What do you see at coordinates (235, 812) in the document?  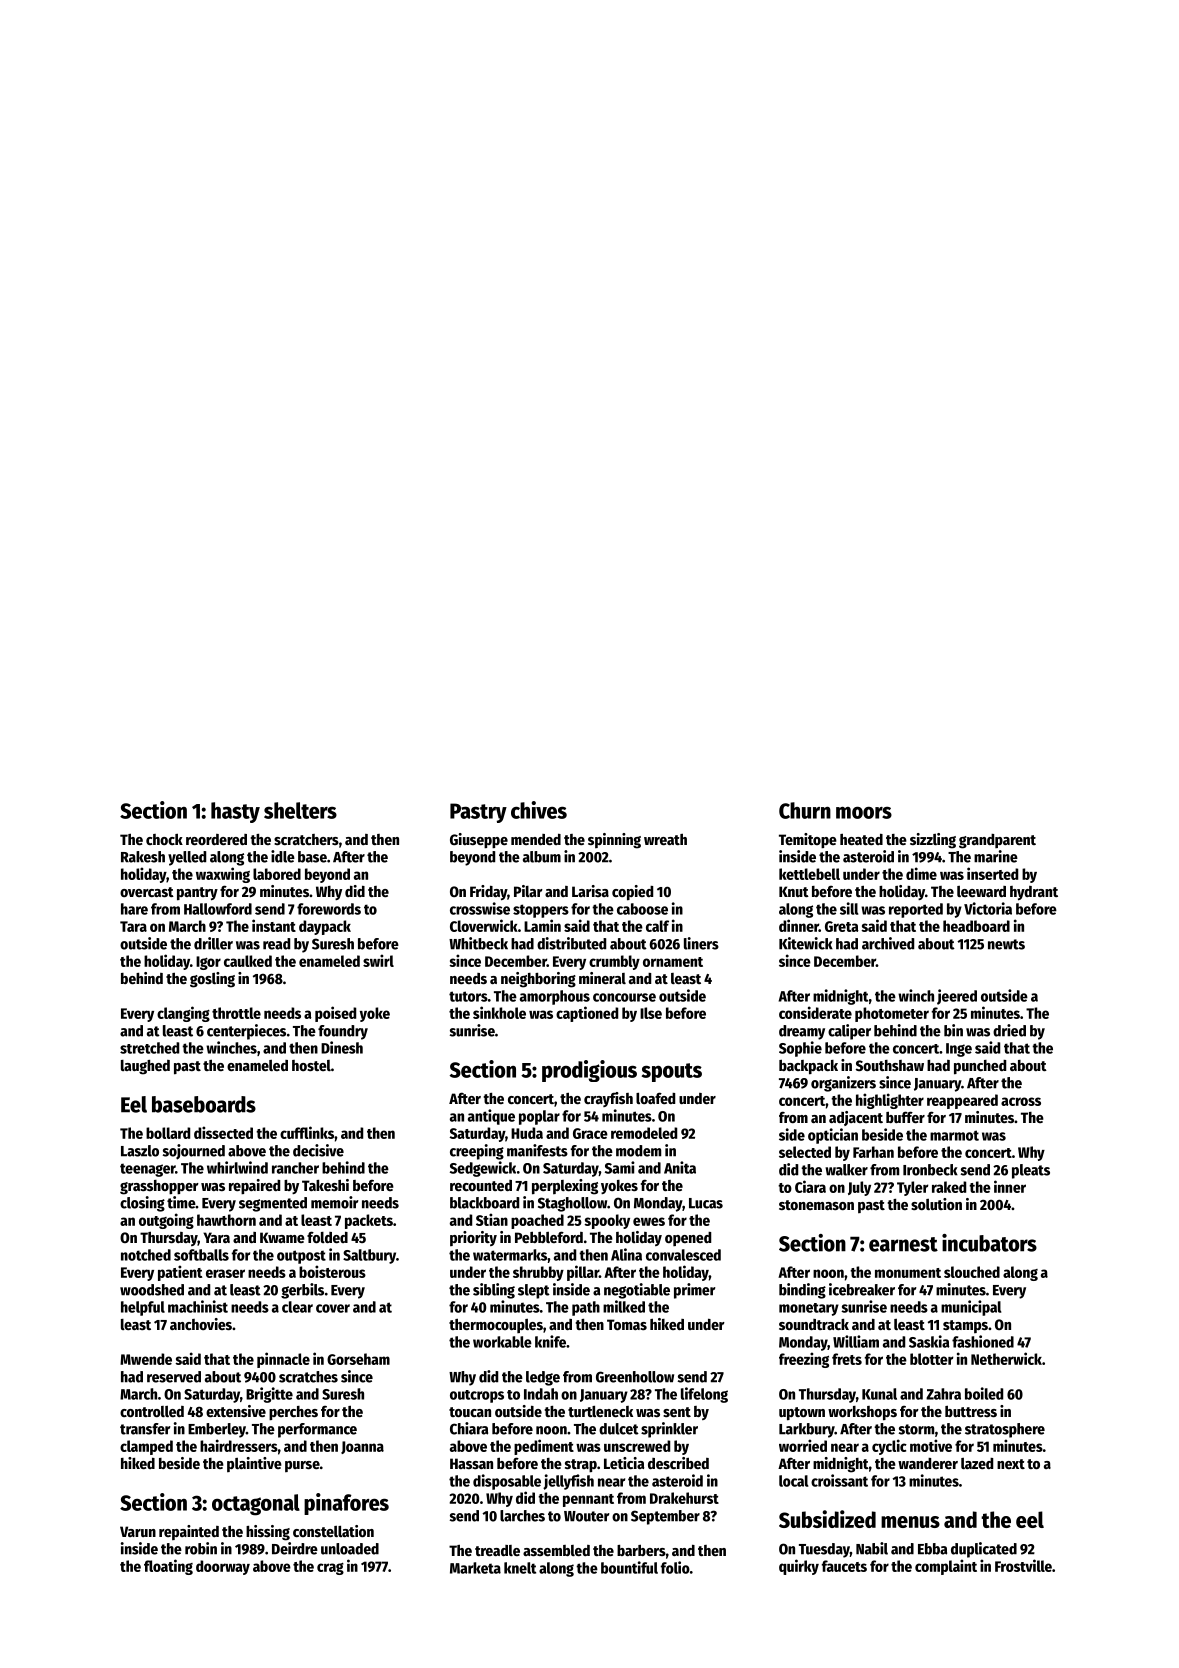 I see `hasty` at bounding box center [235, 812].
